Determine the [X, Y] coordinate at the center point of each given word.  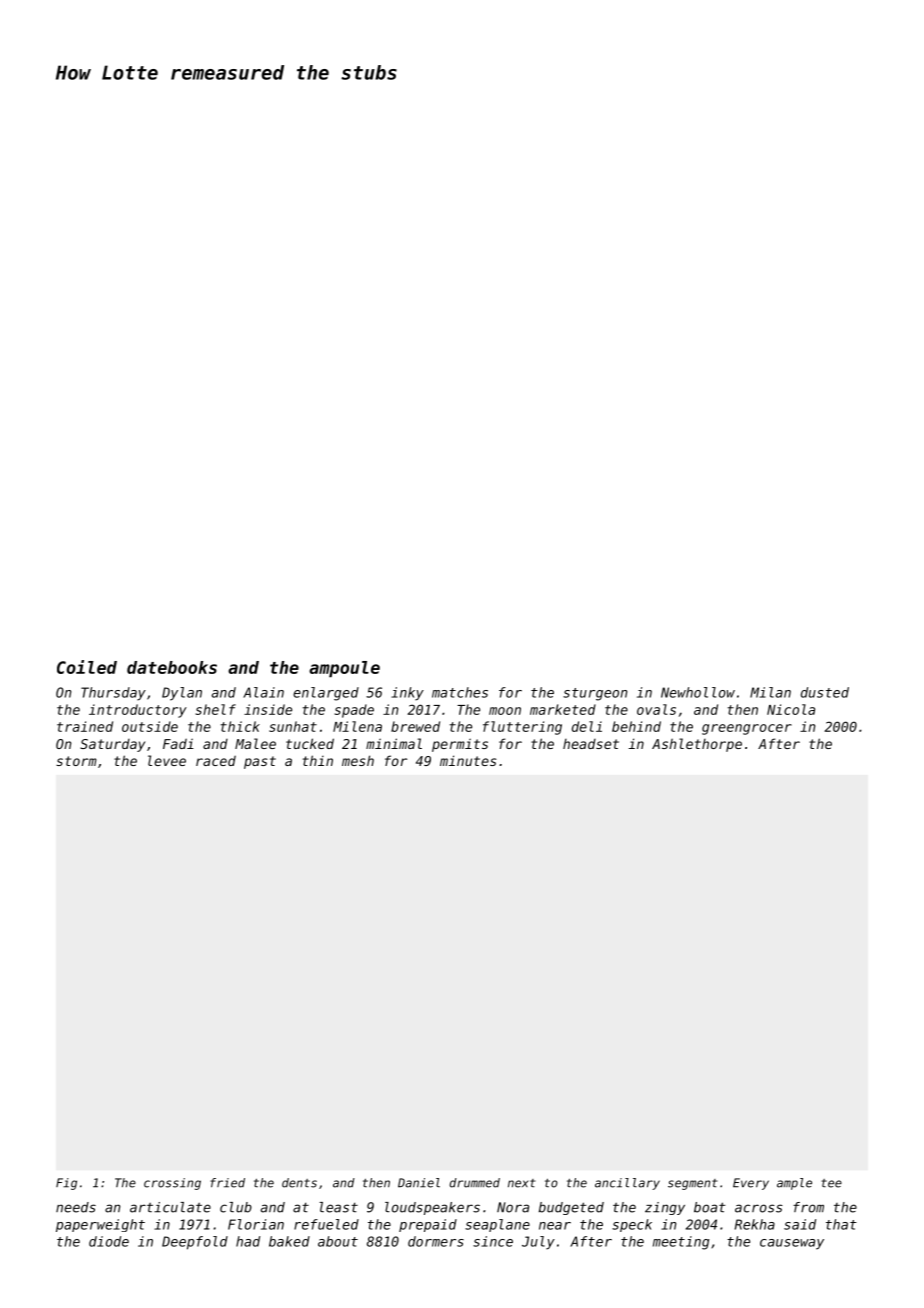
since [493, 1241]
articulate [170, 1207]
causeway [792, 1244]
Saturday [112, 745]
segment [692, 1184]
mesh [358, 760]
